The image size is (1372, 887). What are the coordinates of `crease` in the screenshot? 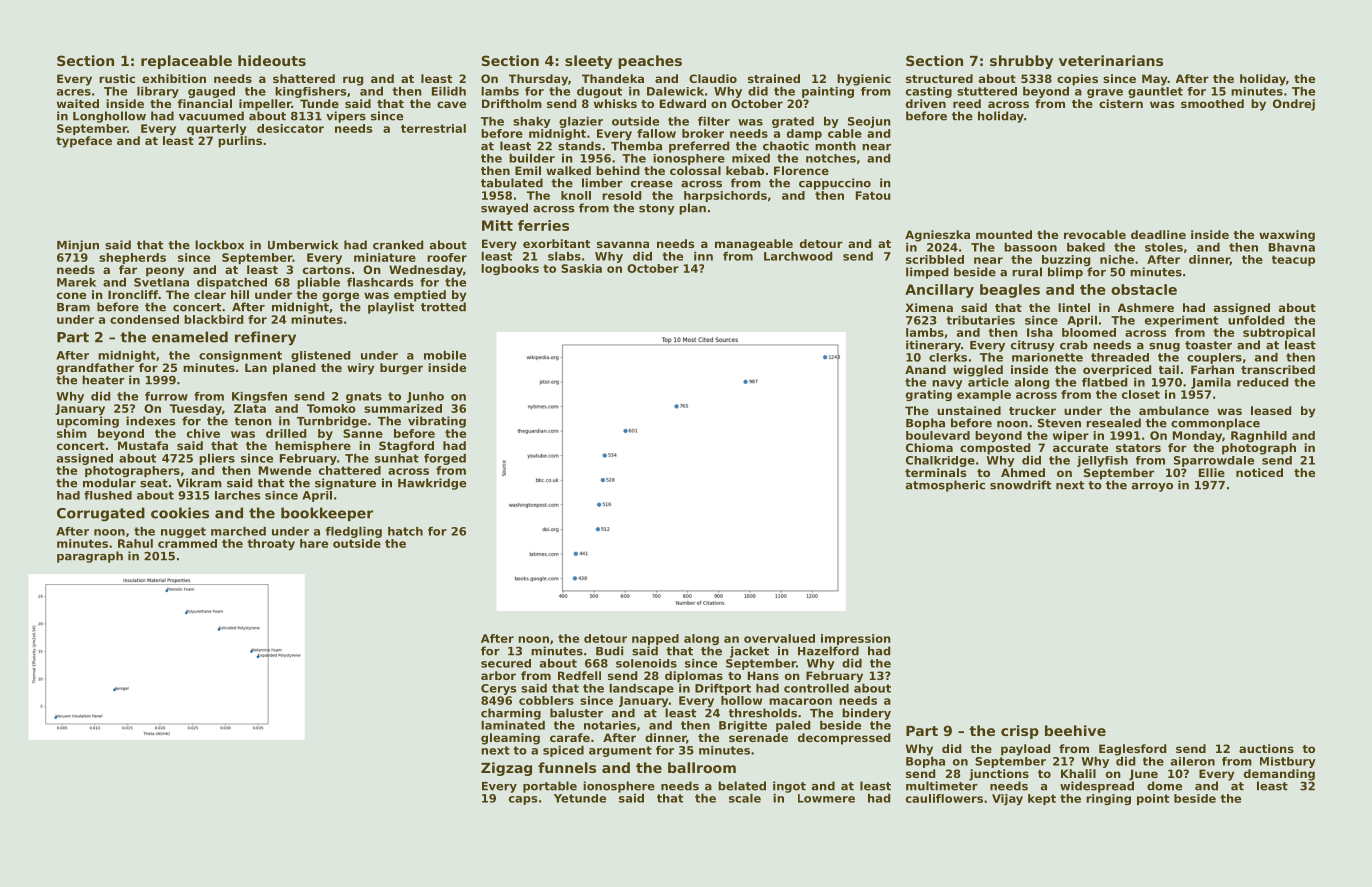 It's located at (652, 184).
